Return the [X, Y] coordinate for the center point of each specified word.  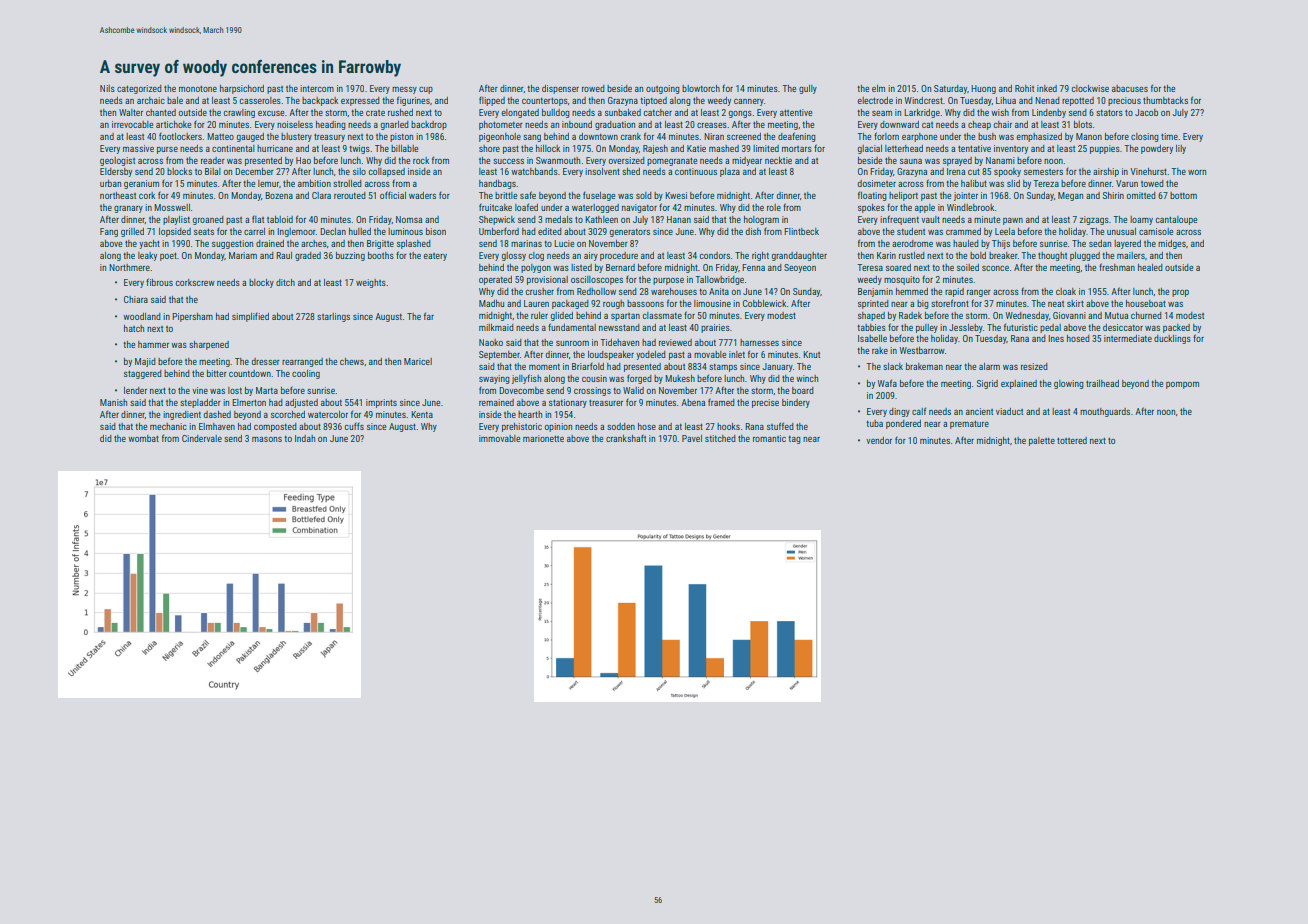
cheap [979, 125]
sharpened [209, 345]
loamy [1141, 220]
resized [1034, 366]
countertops [545, 101]
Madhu [491, 303]
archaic [151, 100]
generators [630, 233]
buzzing [350, 256]
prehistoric [522, 427]
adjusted [301, 403]
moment [544, 367]
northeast [118, 195]
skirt [1075, 303]
